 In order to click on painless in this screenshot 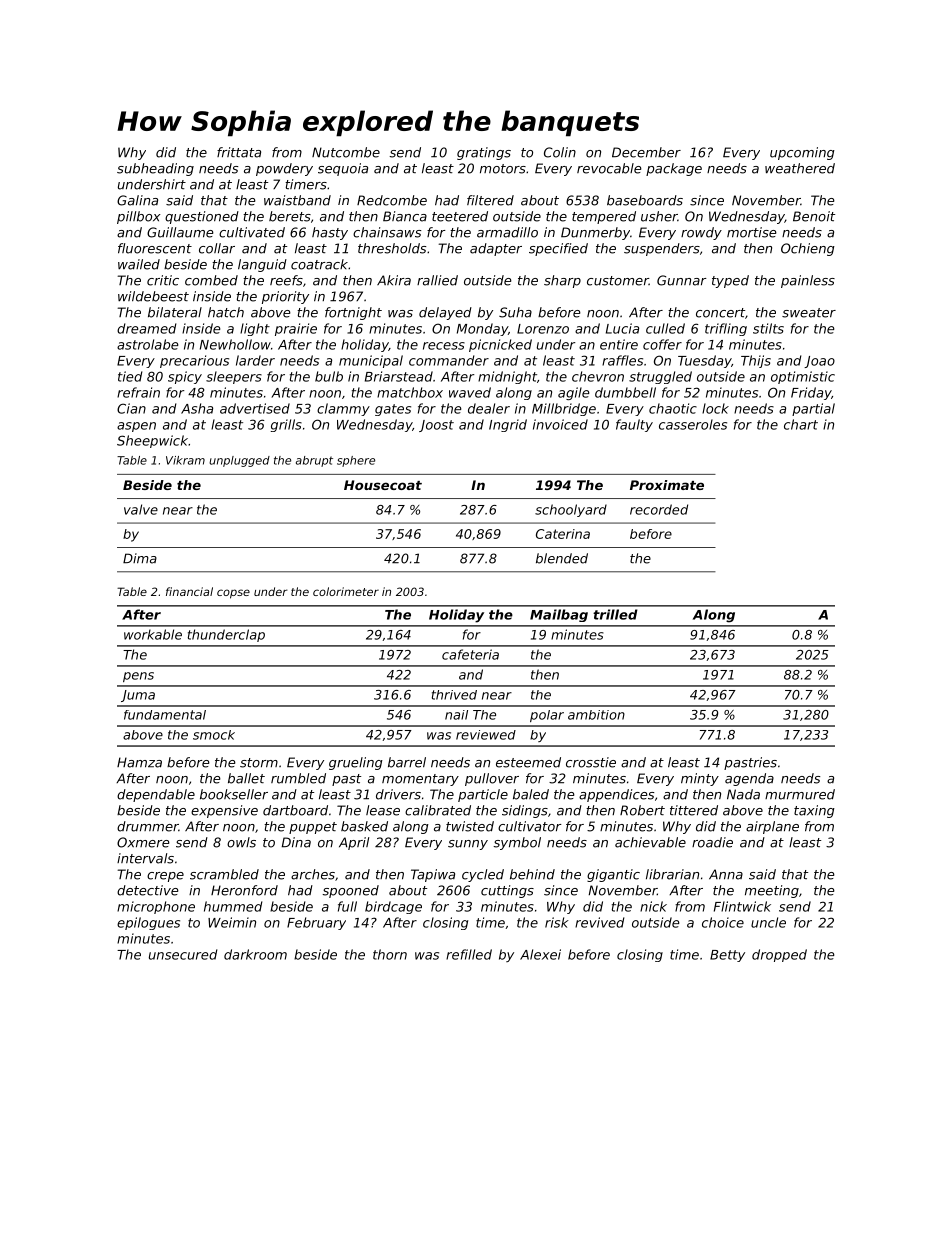, I will do `click(808, 281)`.
